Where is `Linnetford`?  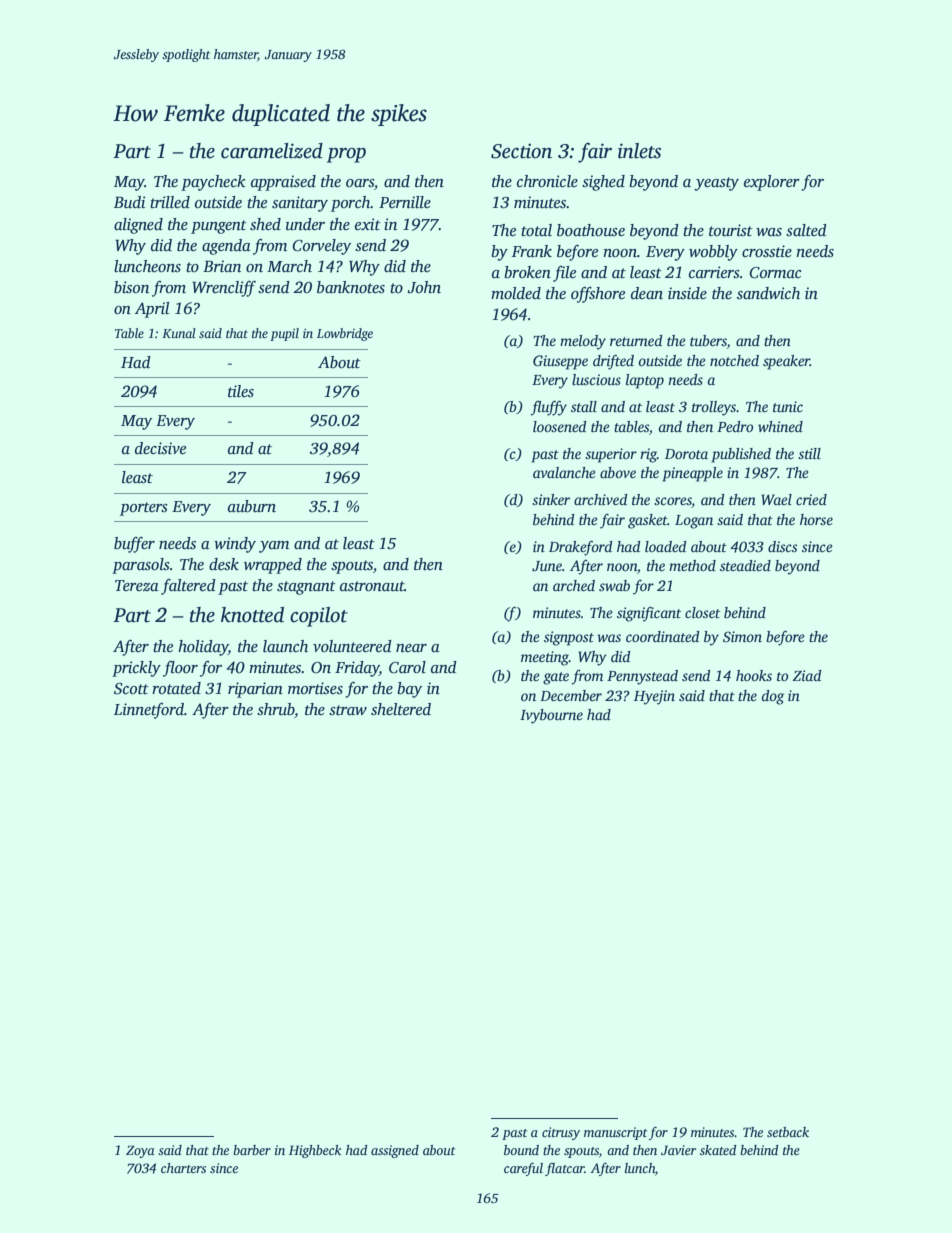 Linnetford is located at coordinates (149, 711).
